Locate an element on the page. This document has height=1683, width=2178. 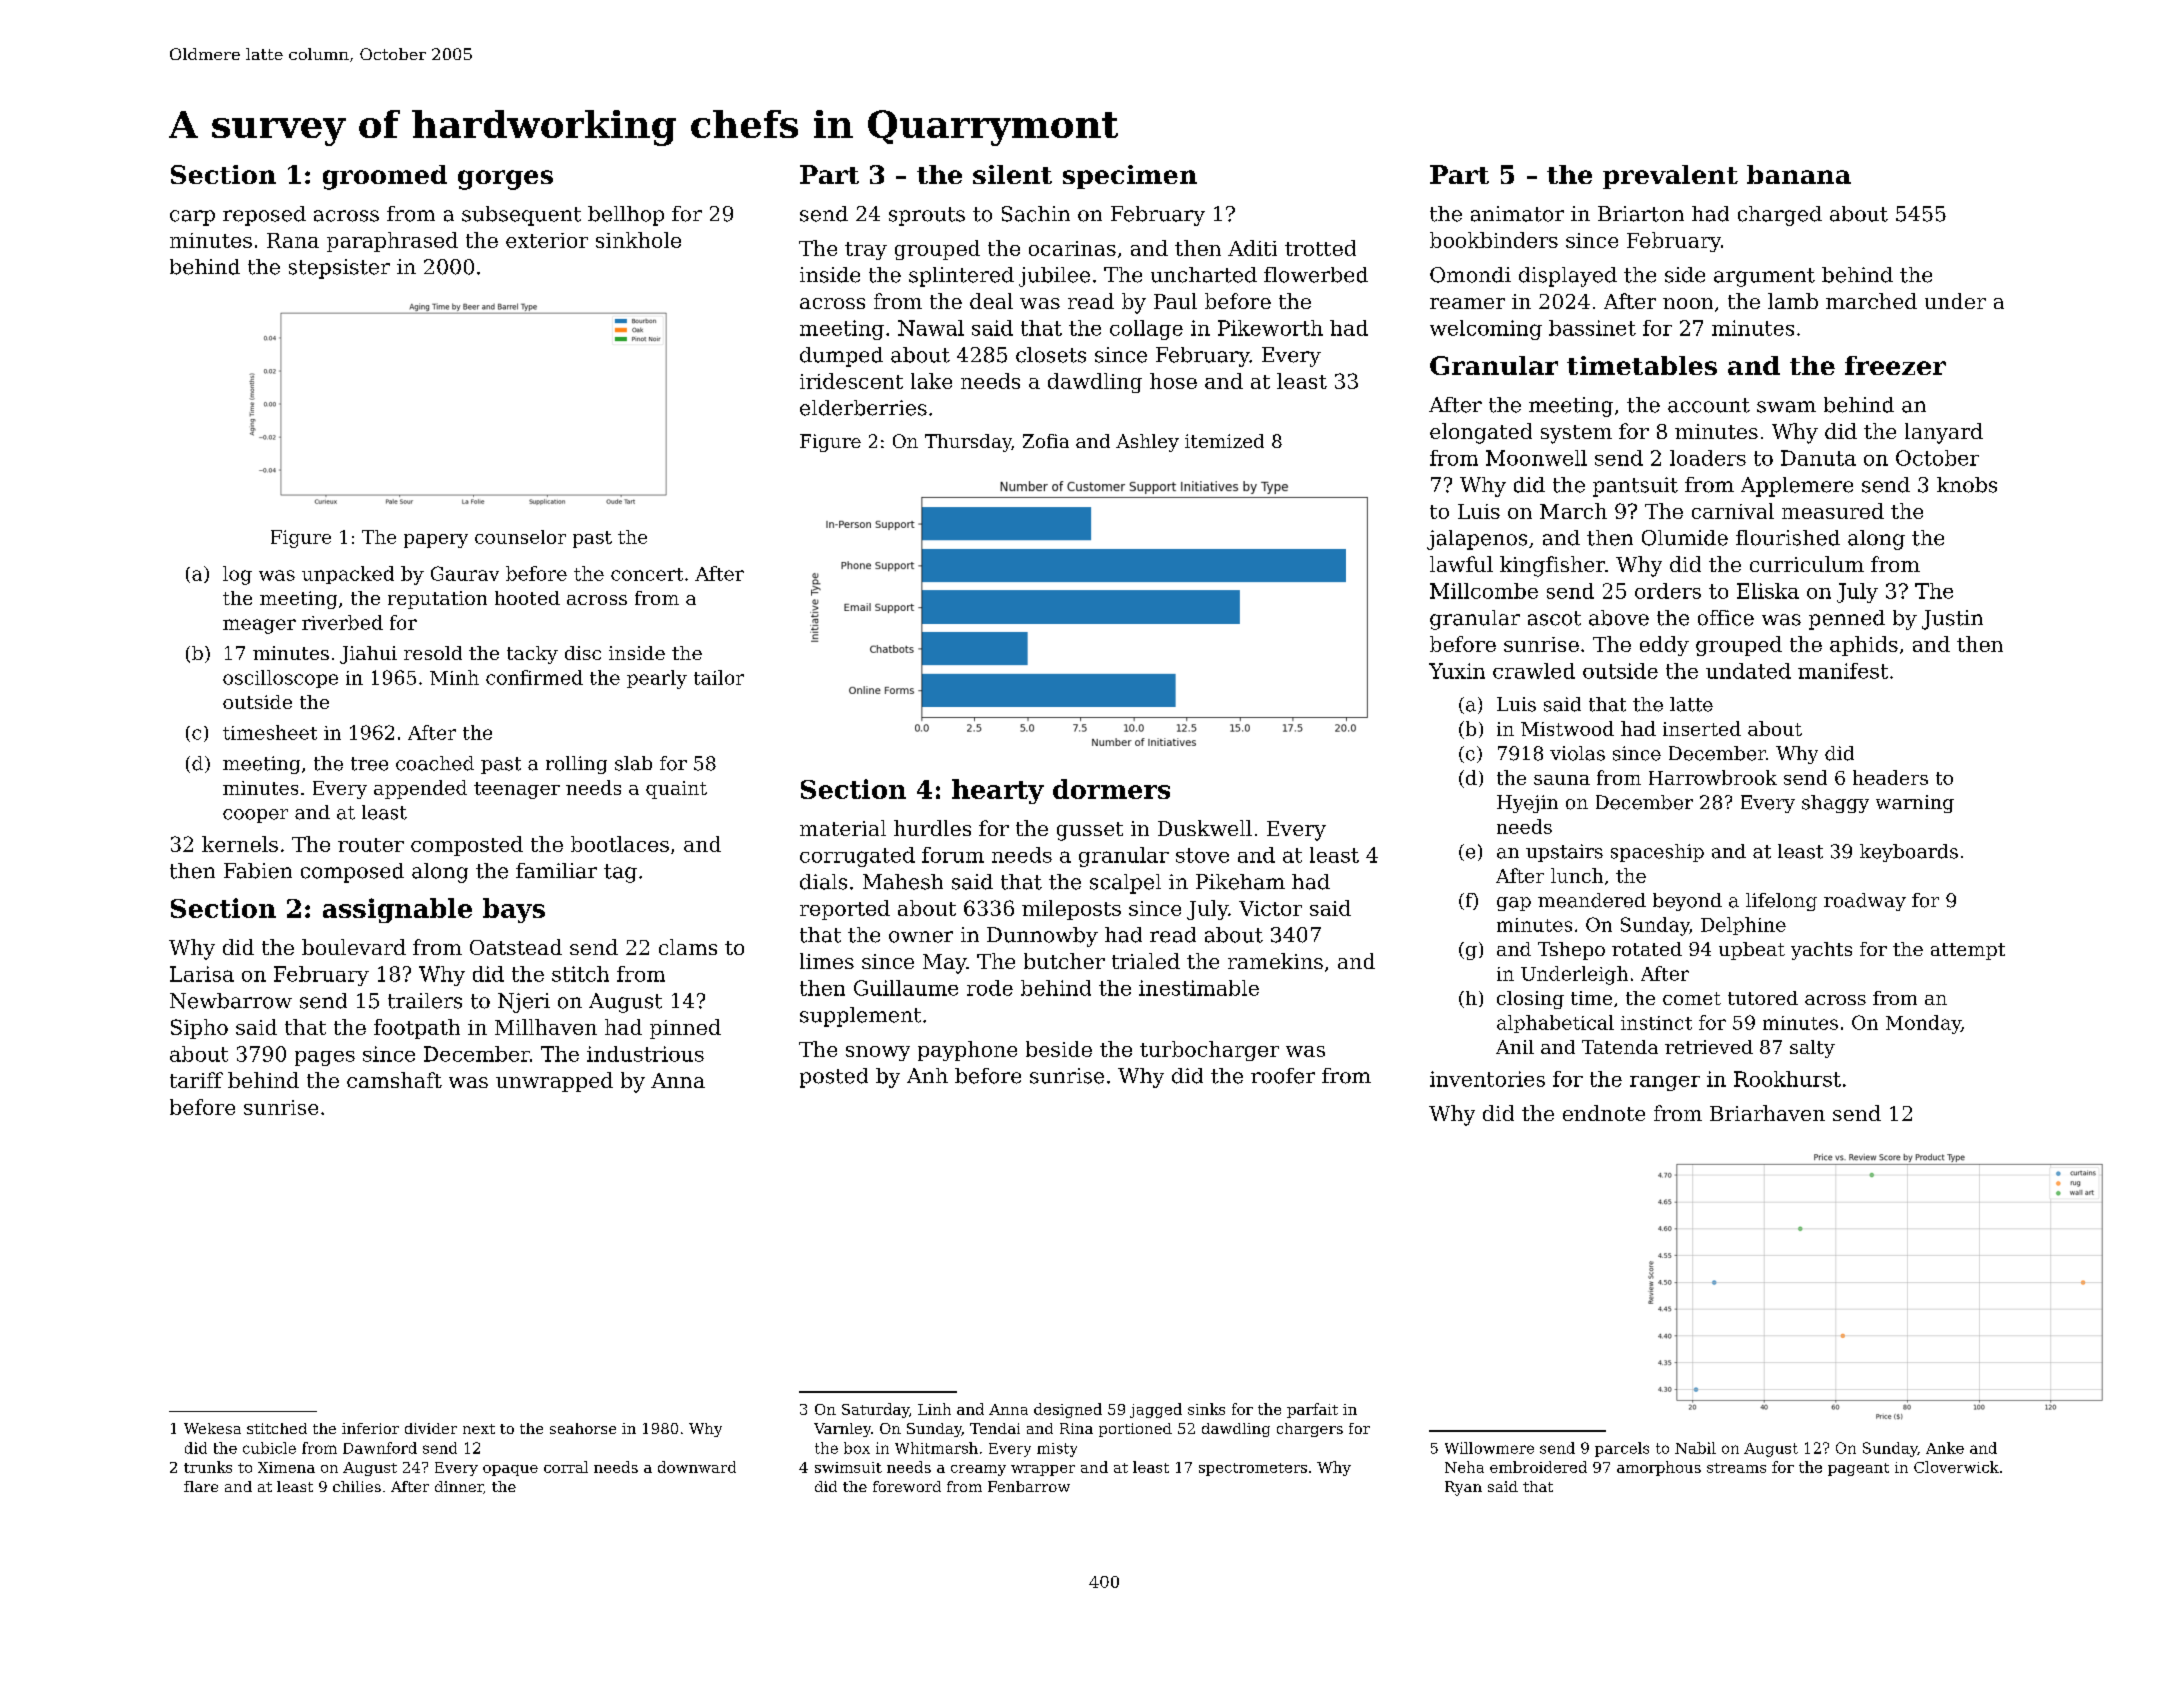
salty is located at coordinates (1812, 1049).
